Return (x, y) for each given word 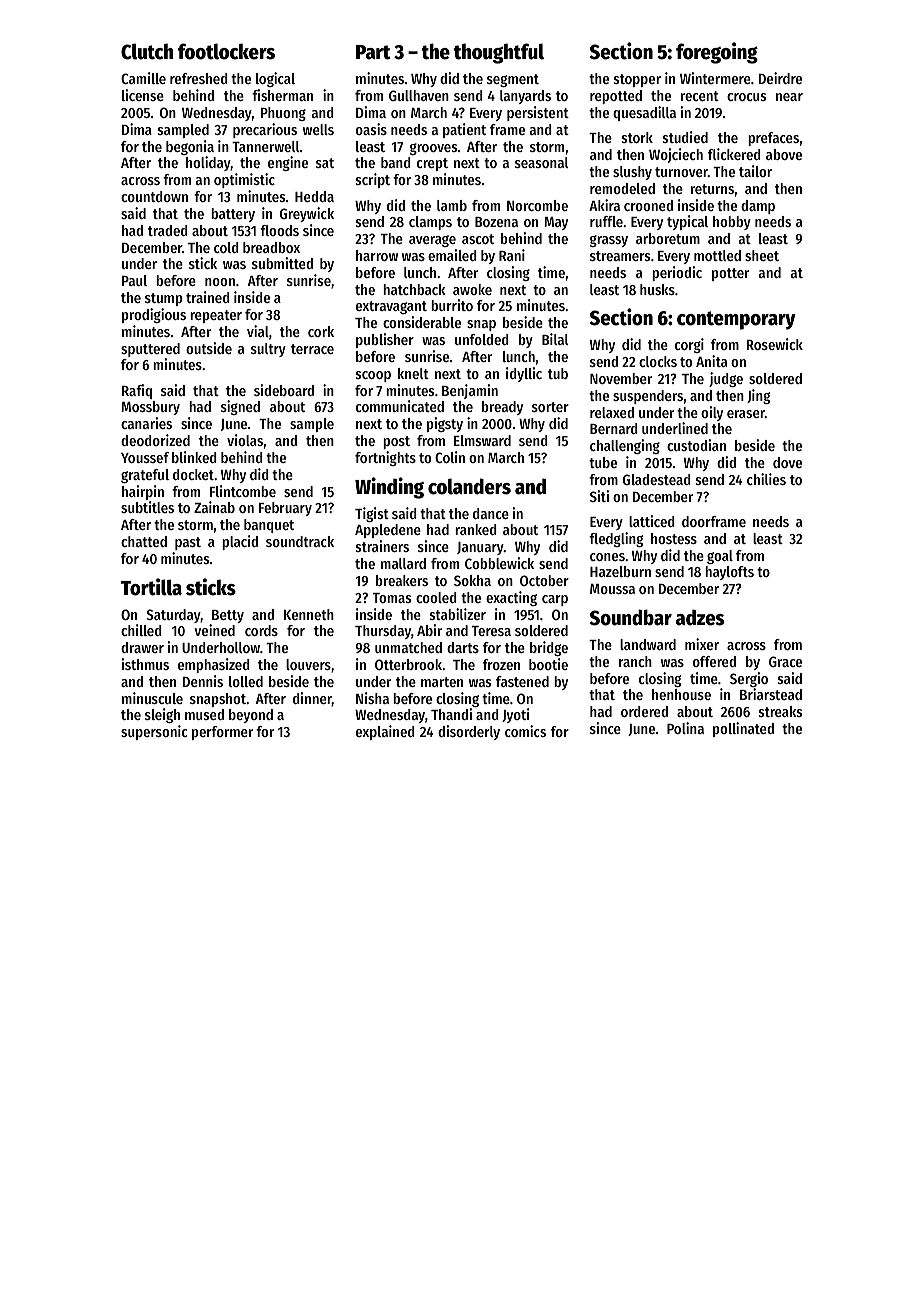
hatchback (414, 289)
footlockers (226, 51)
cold (226, 247)
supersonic (154, 732)
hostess (674, 538)
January (480, 548)
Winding (389, 488)
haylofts (729, 573)
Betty (228, 616)
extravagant (391, 307)
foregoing (717, 53)
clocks (658, 361)
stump (164, 299)
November (621, 378)
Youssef (145, 457)
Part (373, 52)
